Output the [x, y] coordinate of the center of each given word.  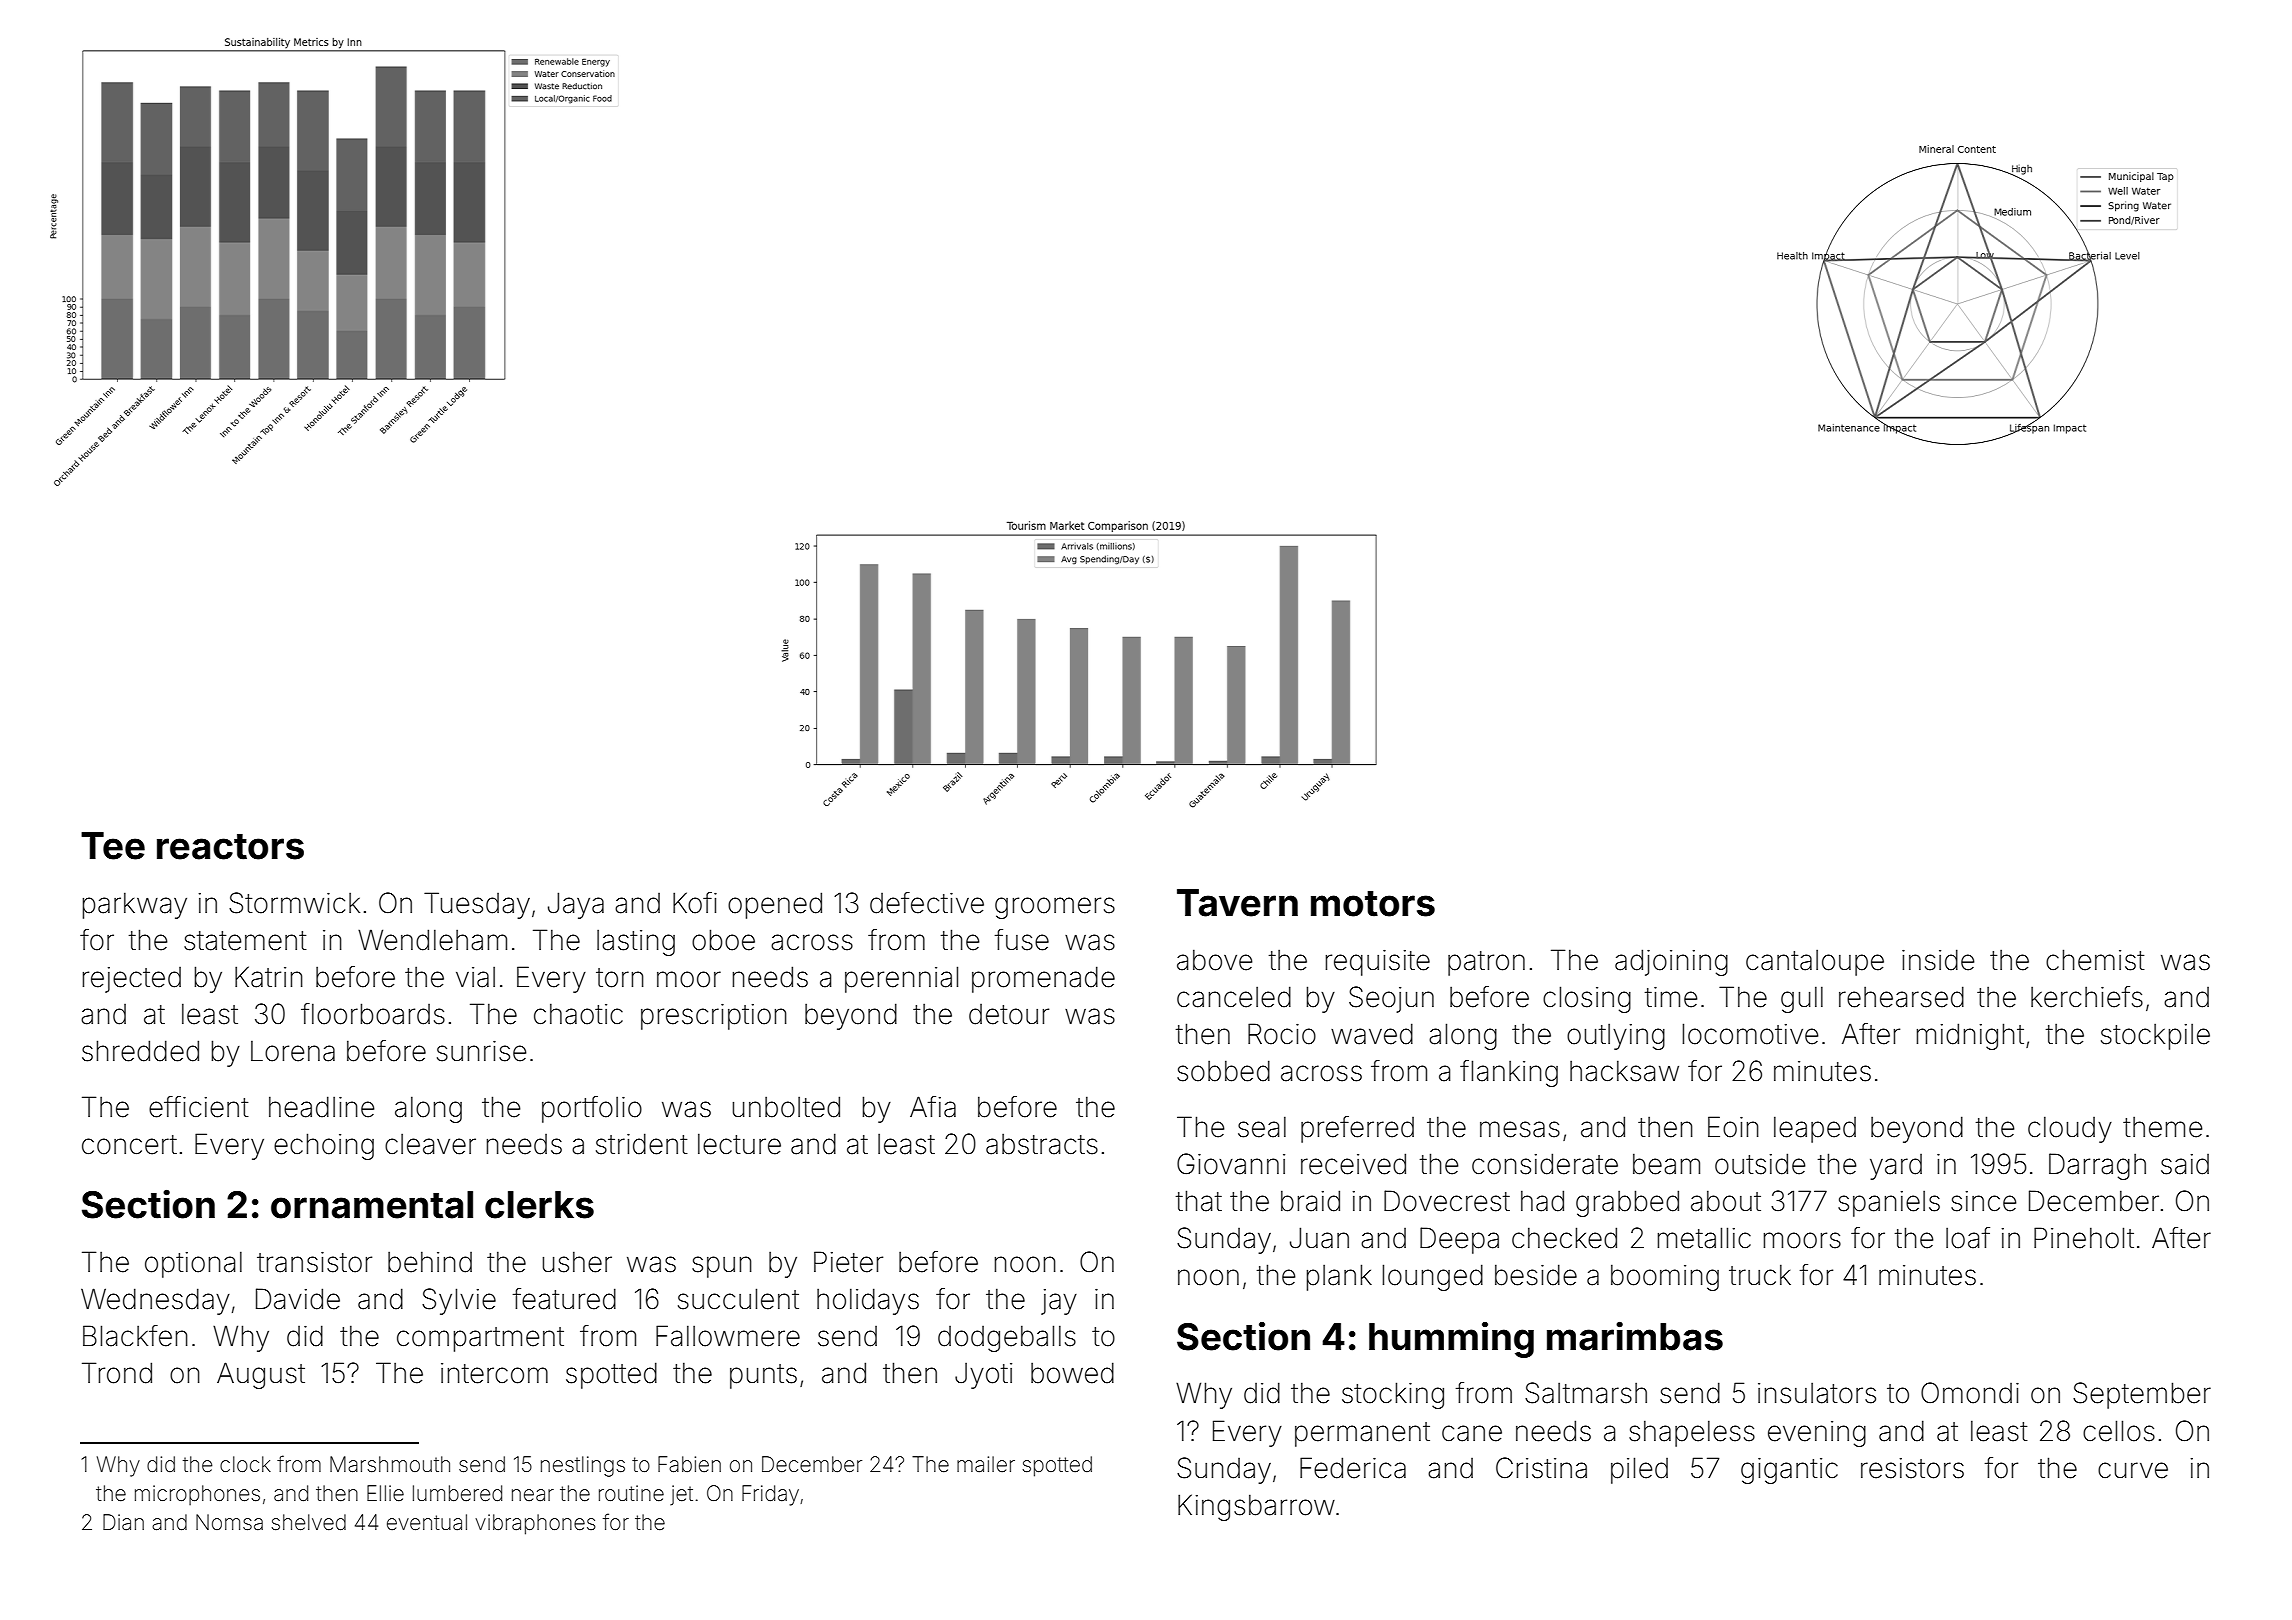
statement [245, 941]
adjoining [1671, 962]
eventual [427, 1522]
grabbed [1627, 1203]
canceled [1234, 997]
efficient [199, 1107]
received [1353, 1164]
